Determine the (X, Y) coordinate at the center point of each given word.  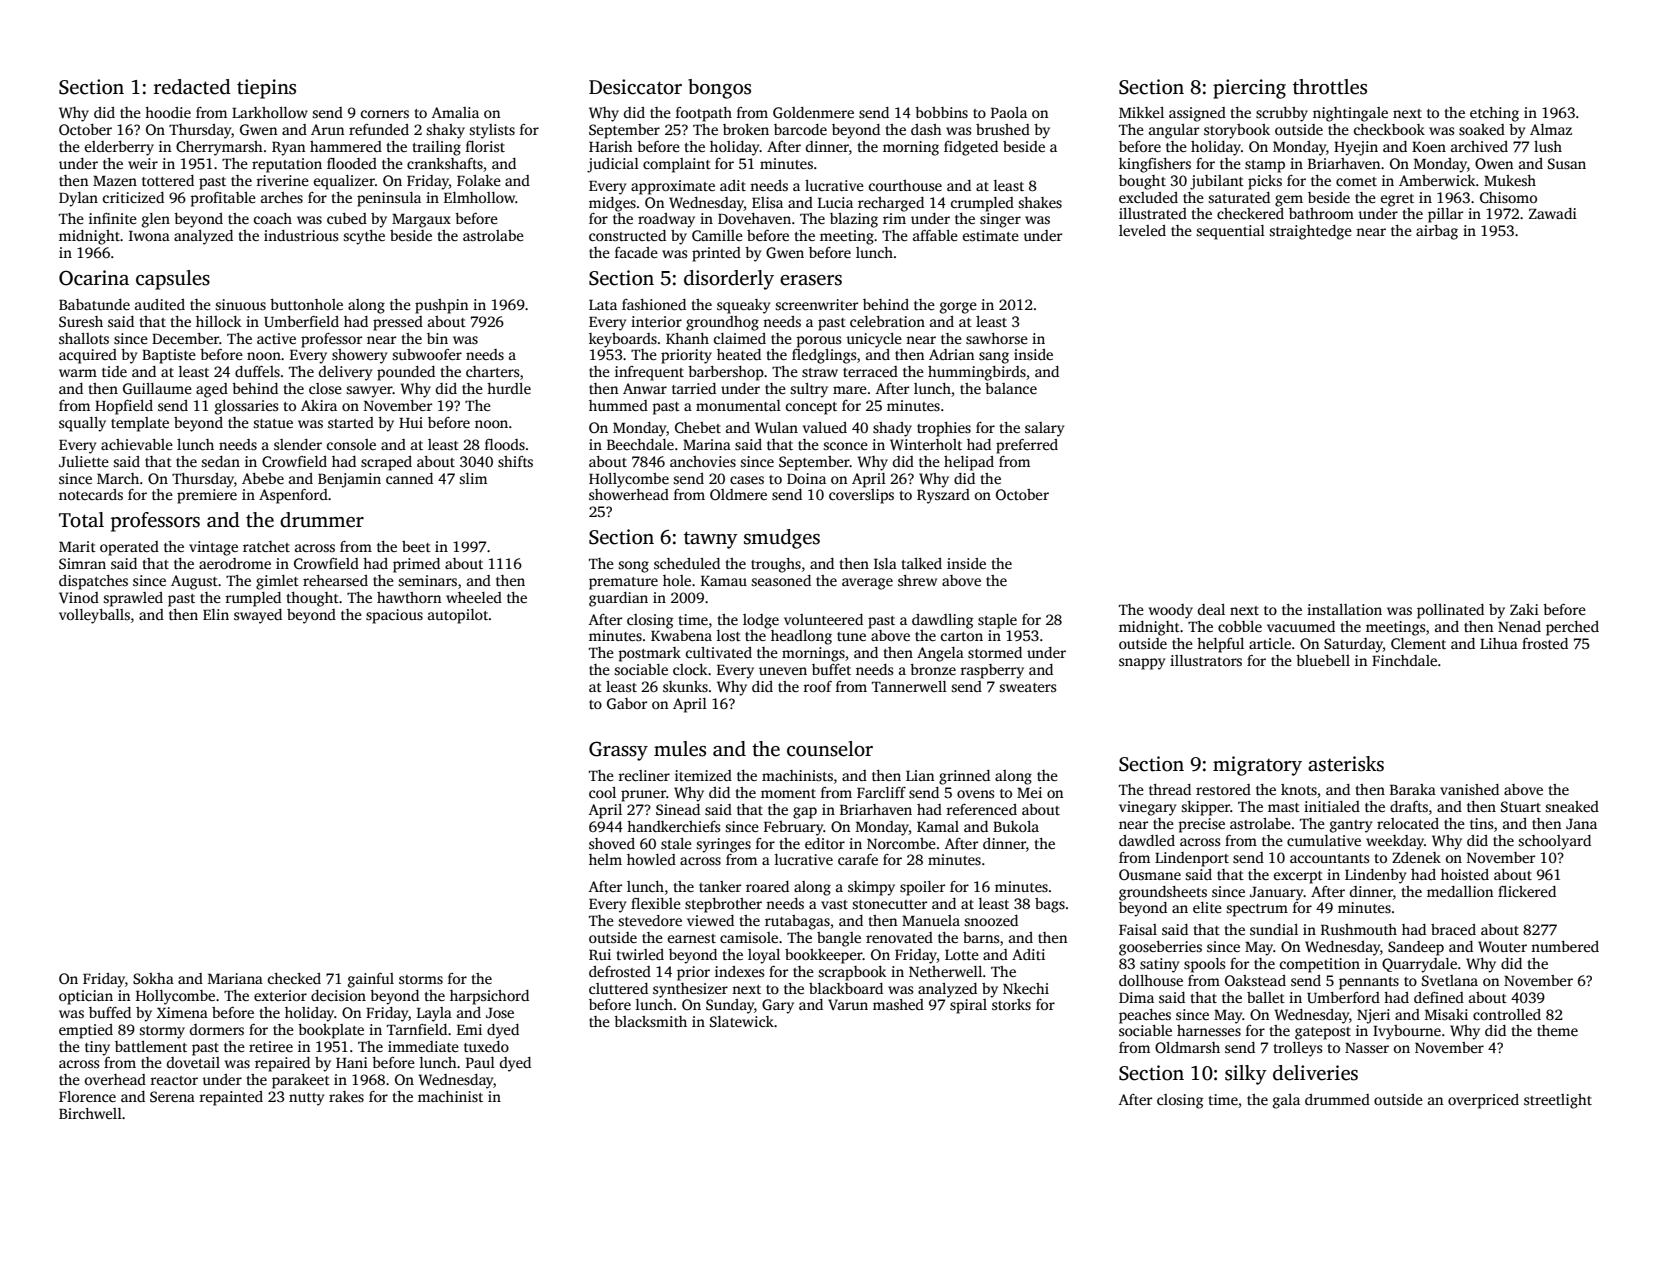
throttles (1330, 87)
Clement (1418, 643)
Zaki (1524, 609)
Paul (480, 1062)
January (1277, 894)
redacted (192, 87)
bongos (719, 89)
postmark (649, 654)
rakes (346, 1096)
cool (602, 792)
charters (492, 371)
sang (994, 358)
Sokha (153, 978)
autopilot (458, 616)
